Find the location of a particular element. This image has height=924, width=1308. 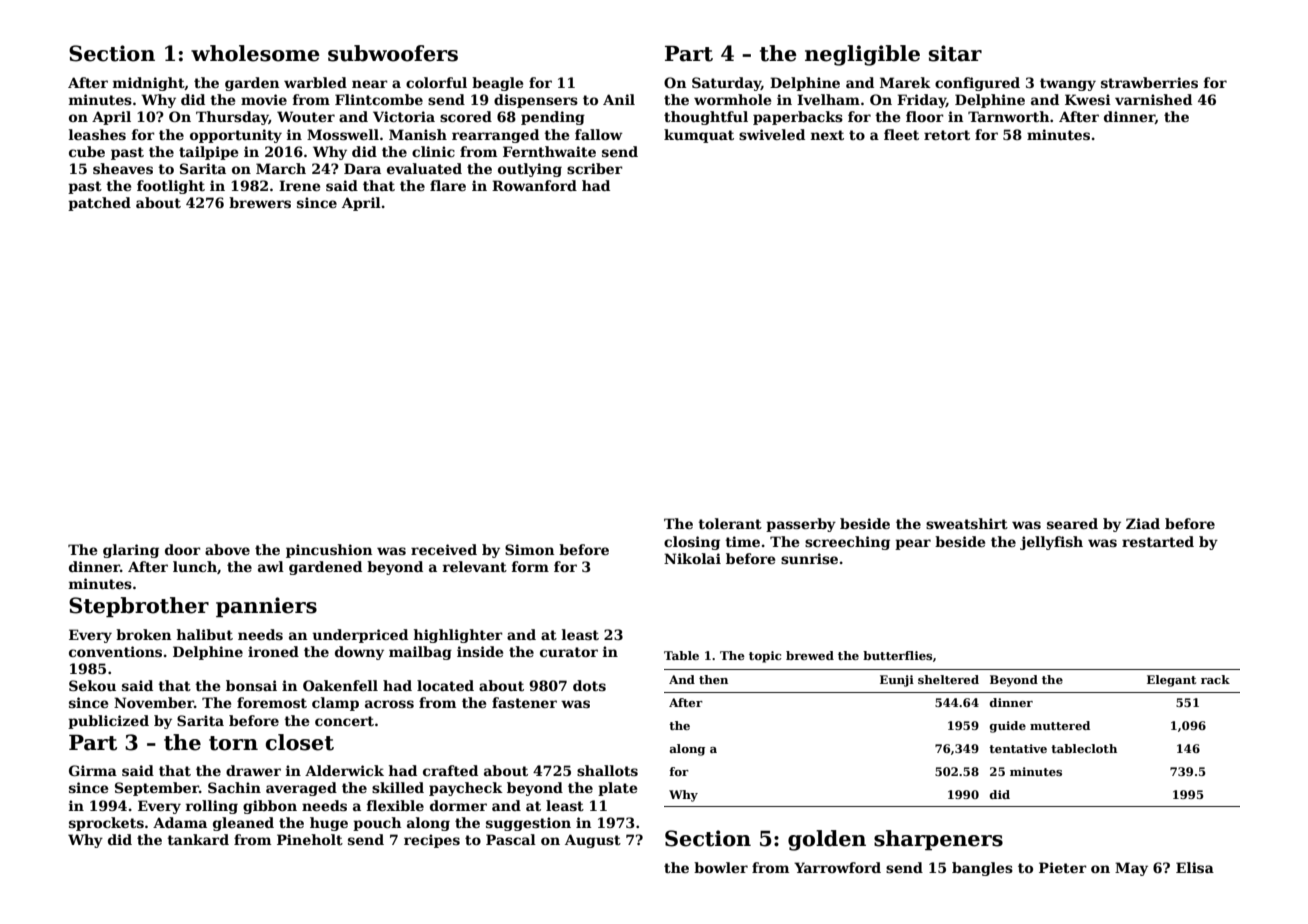

fallow is located at coordinates (599, 134).
